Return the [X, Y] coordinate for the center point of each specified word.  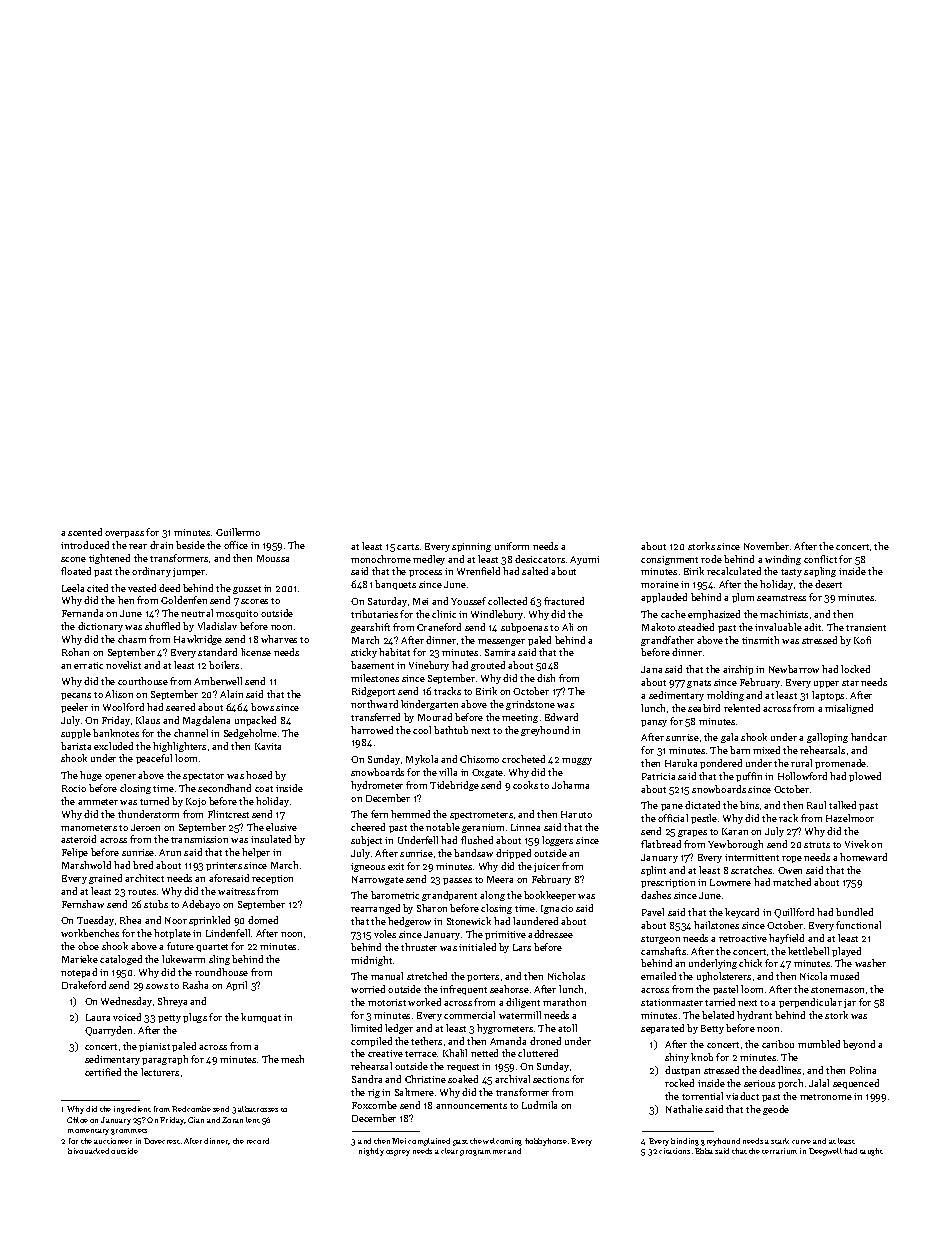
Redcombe [191, 1109]
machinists [784, 614]
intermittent [752, 857]
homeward [863, 857]
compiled [371, 1042]
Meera [500, 879]
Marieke [80, 959]
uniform [512, 546]
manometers [89, 828]
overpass [124, 534]
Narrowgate [378, 880]
